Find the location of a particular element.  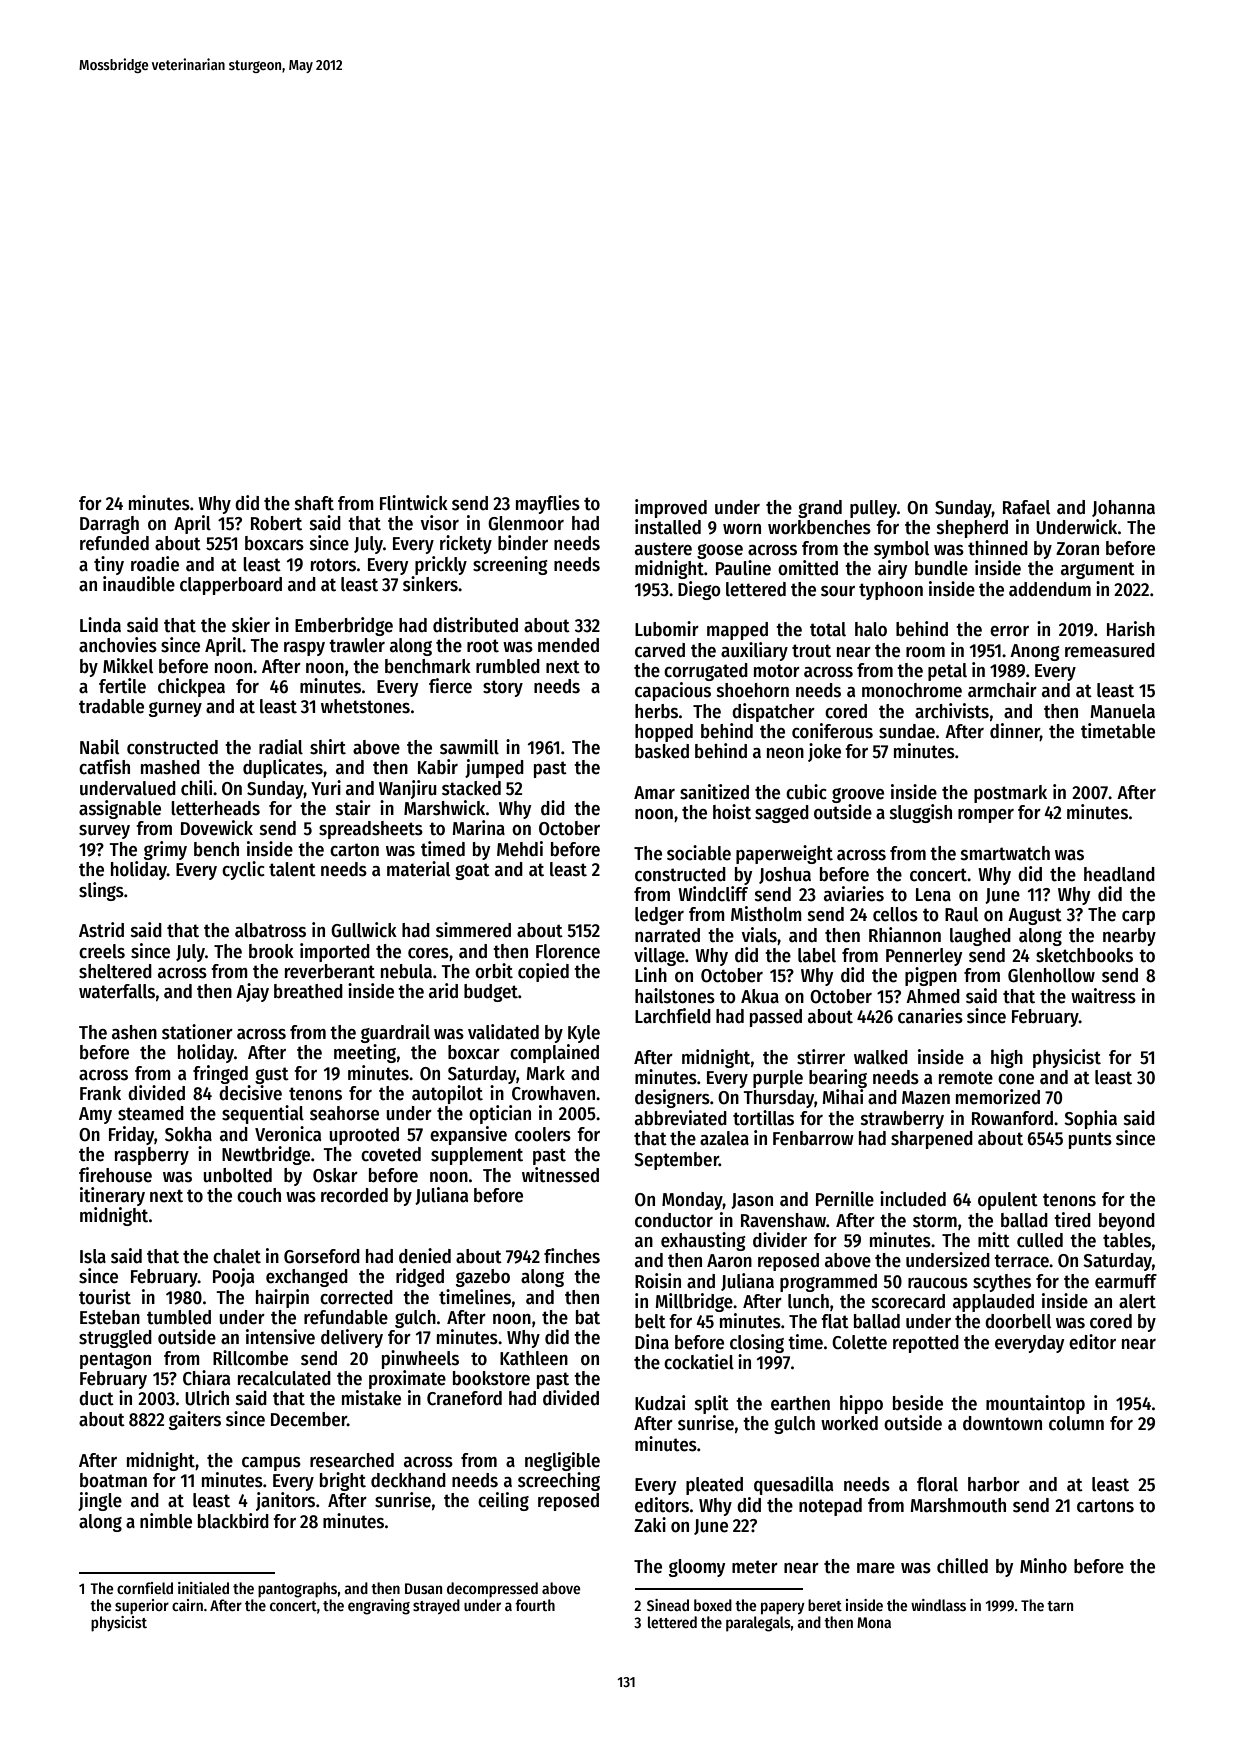

carp is located at coordinates (1138, 918).
